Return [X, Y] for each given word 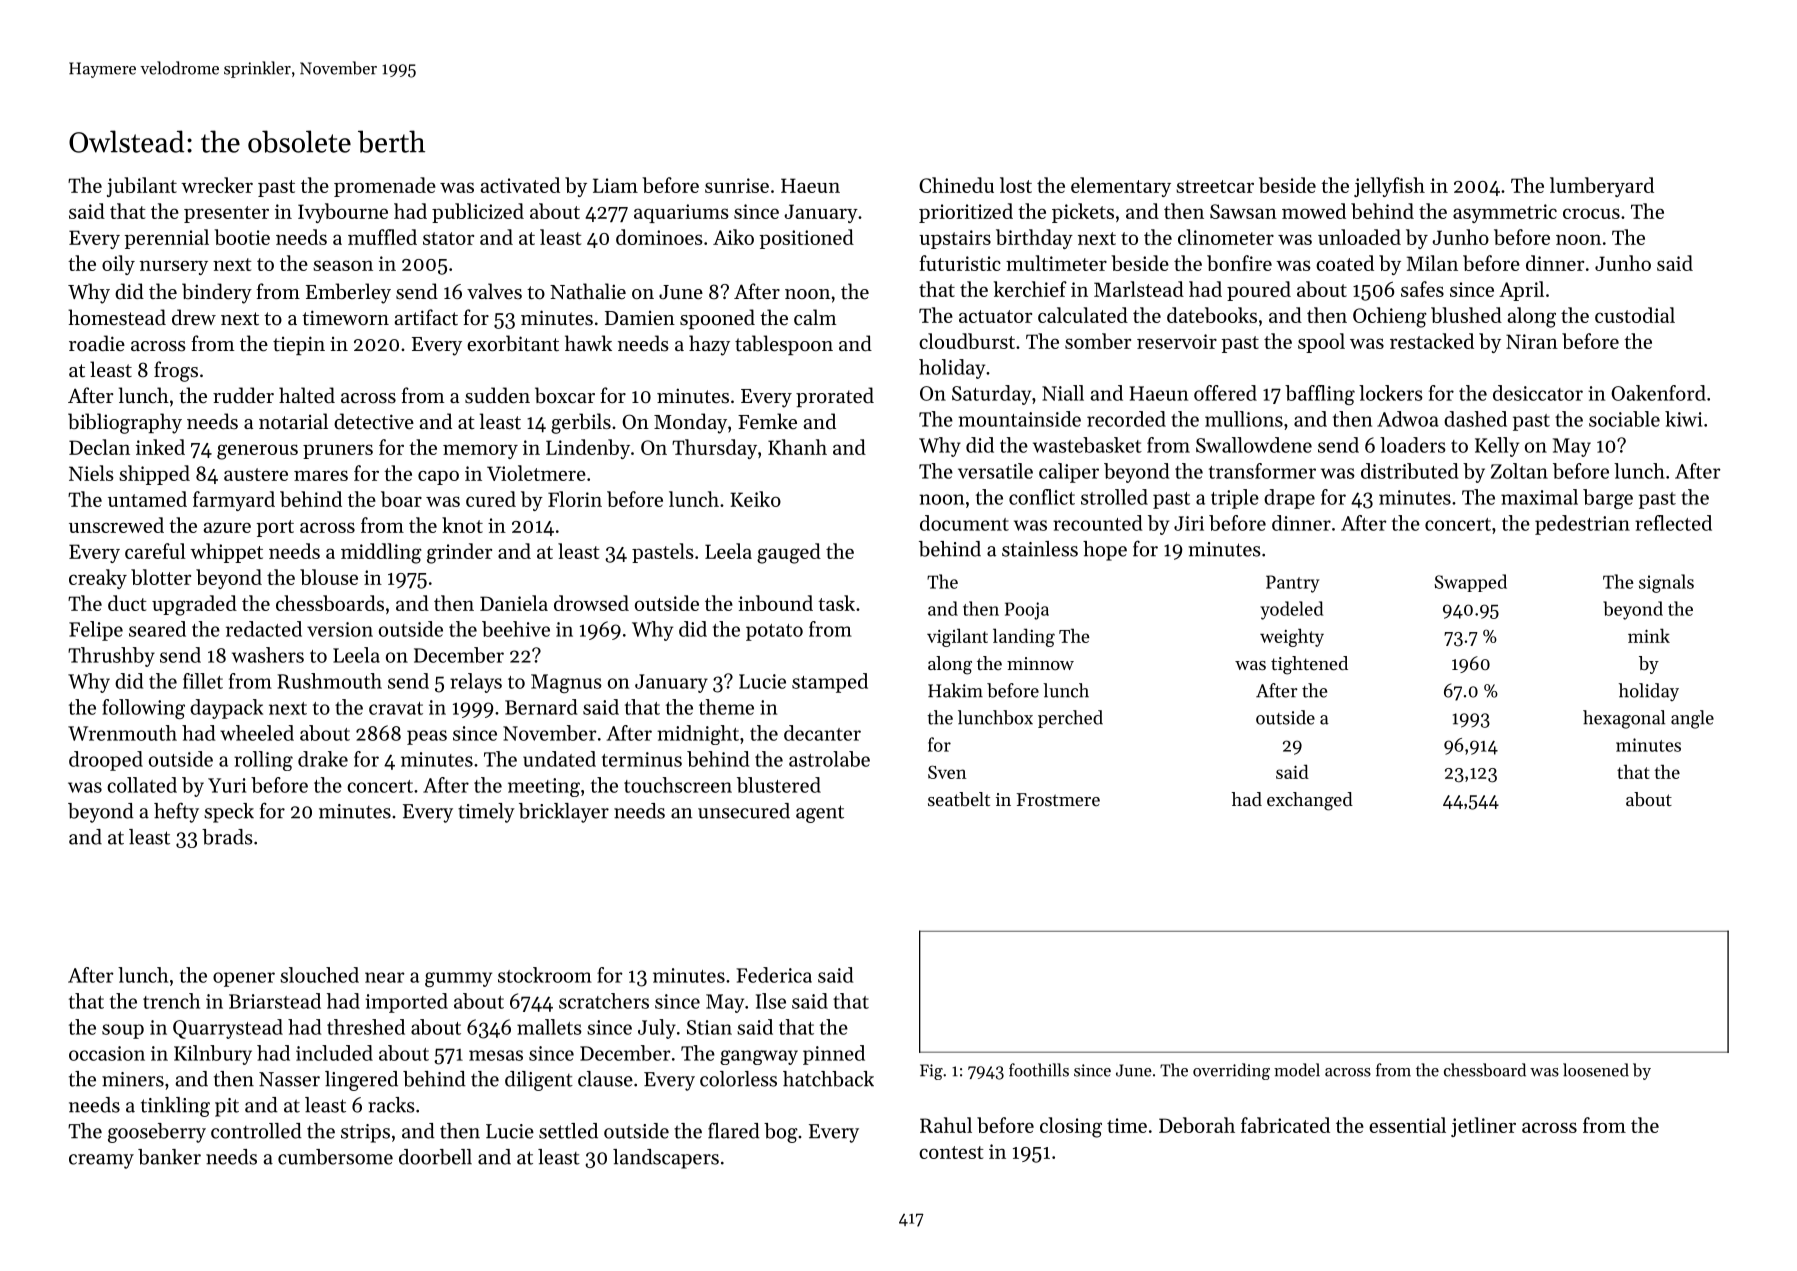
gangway [759, 1057]
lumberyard [1602, 187]
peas [427, 737]
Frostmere [1058, 799]
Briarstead [275, 1001]
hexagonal [1624, 719]
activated [520, 185]
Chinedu [956, 185]
